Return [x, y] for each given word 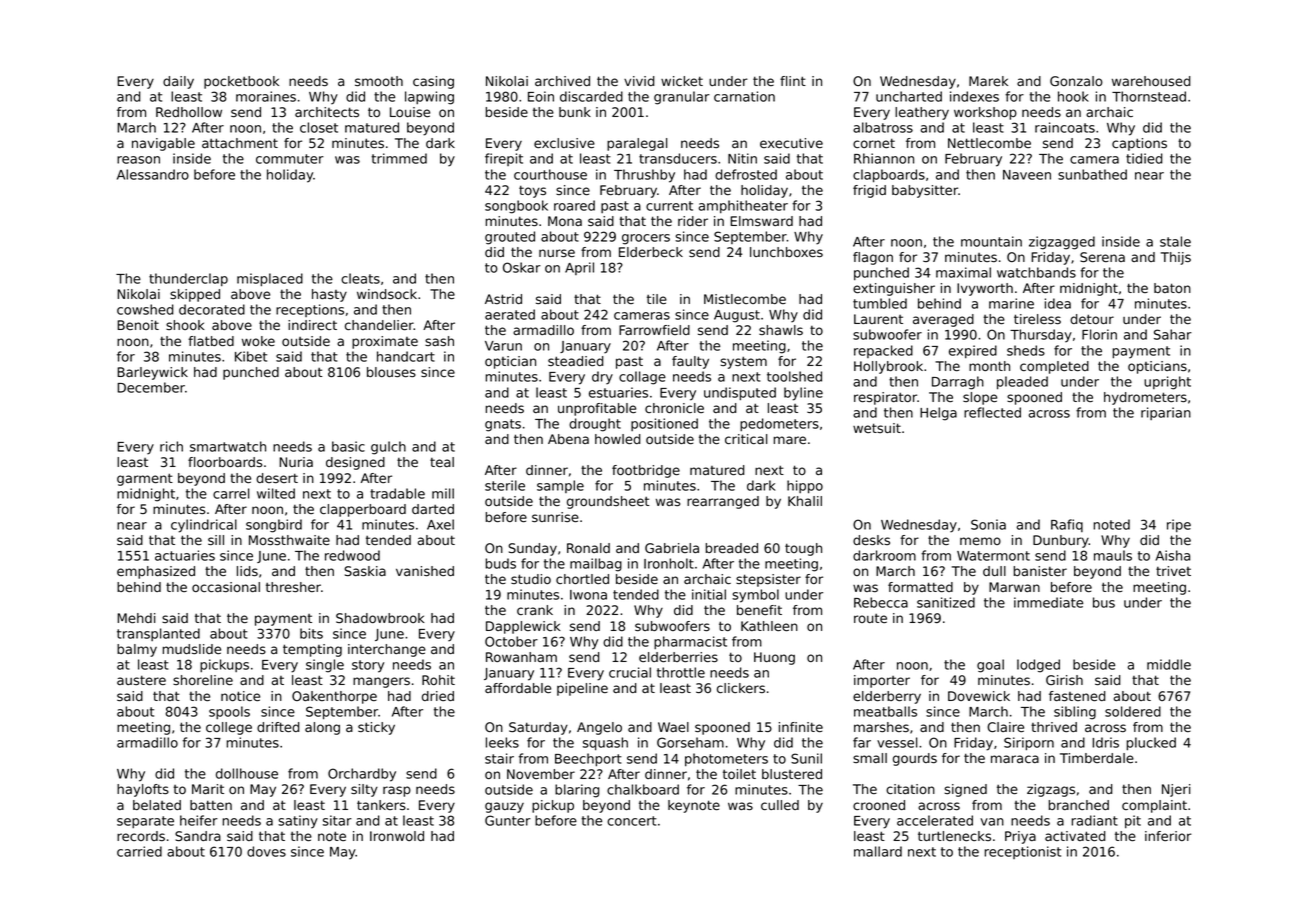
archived [562, 81]
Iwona [588, 595]
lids [247, 571]
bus [1104, 602]
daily [178, 82]
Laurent [878, 319]
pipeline [582, 689]
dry [602, 378]
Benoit [138, 325]
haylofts [143, 790]
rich [171, 446]
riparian [1166, 413]
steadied [575, 361]
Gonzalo [1076, 81]
